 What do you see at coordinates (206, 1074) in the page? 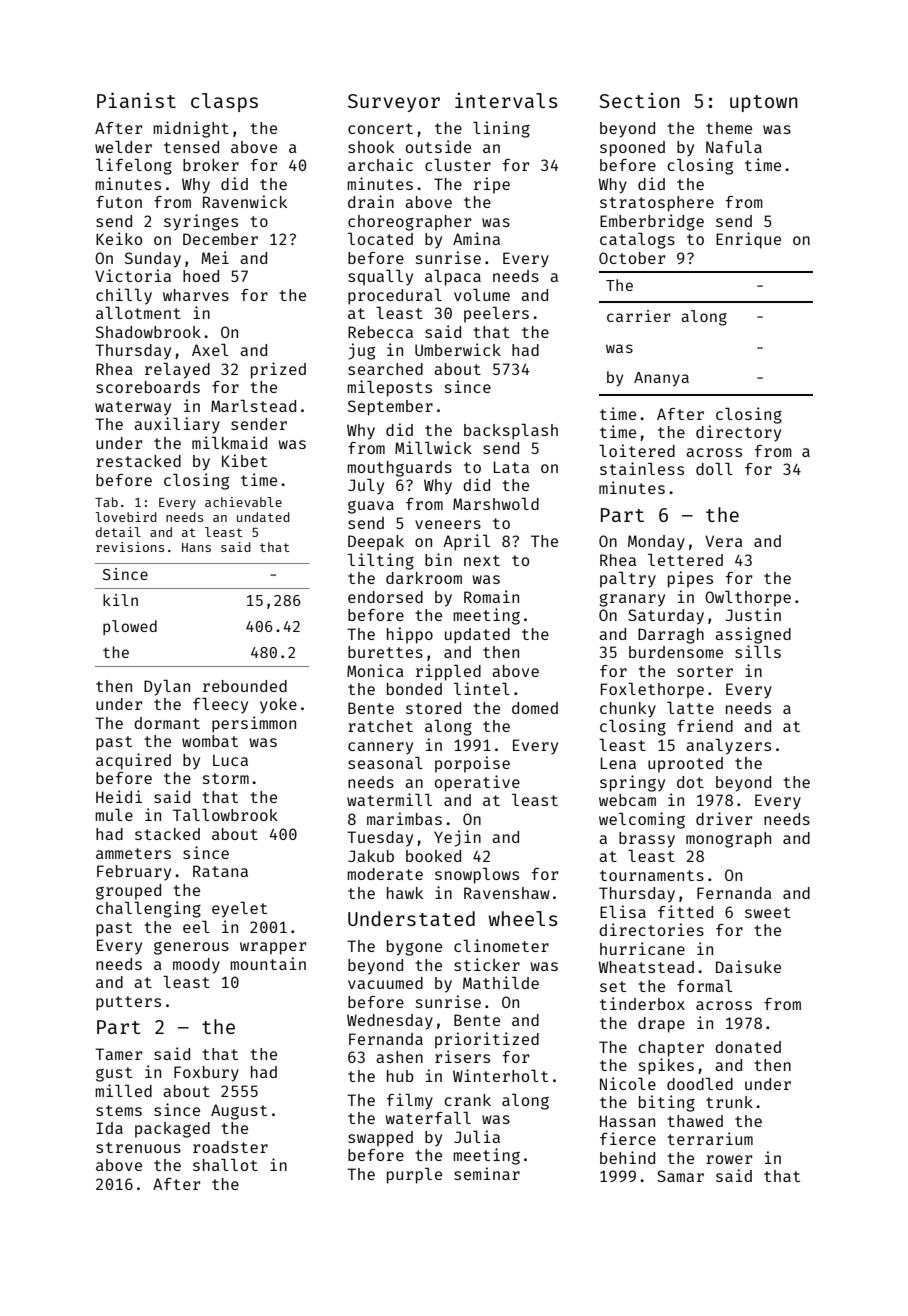
I see `Foxbury` at bounding box center [206, 1074].
